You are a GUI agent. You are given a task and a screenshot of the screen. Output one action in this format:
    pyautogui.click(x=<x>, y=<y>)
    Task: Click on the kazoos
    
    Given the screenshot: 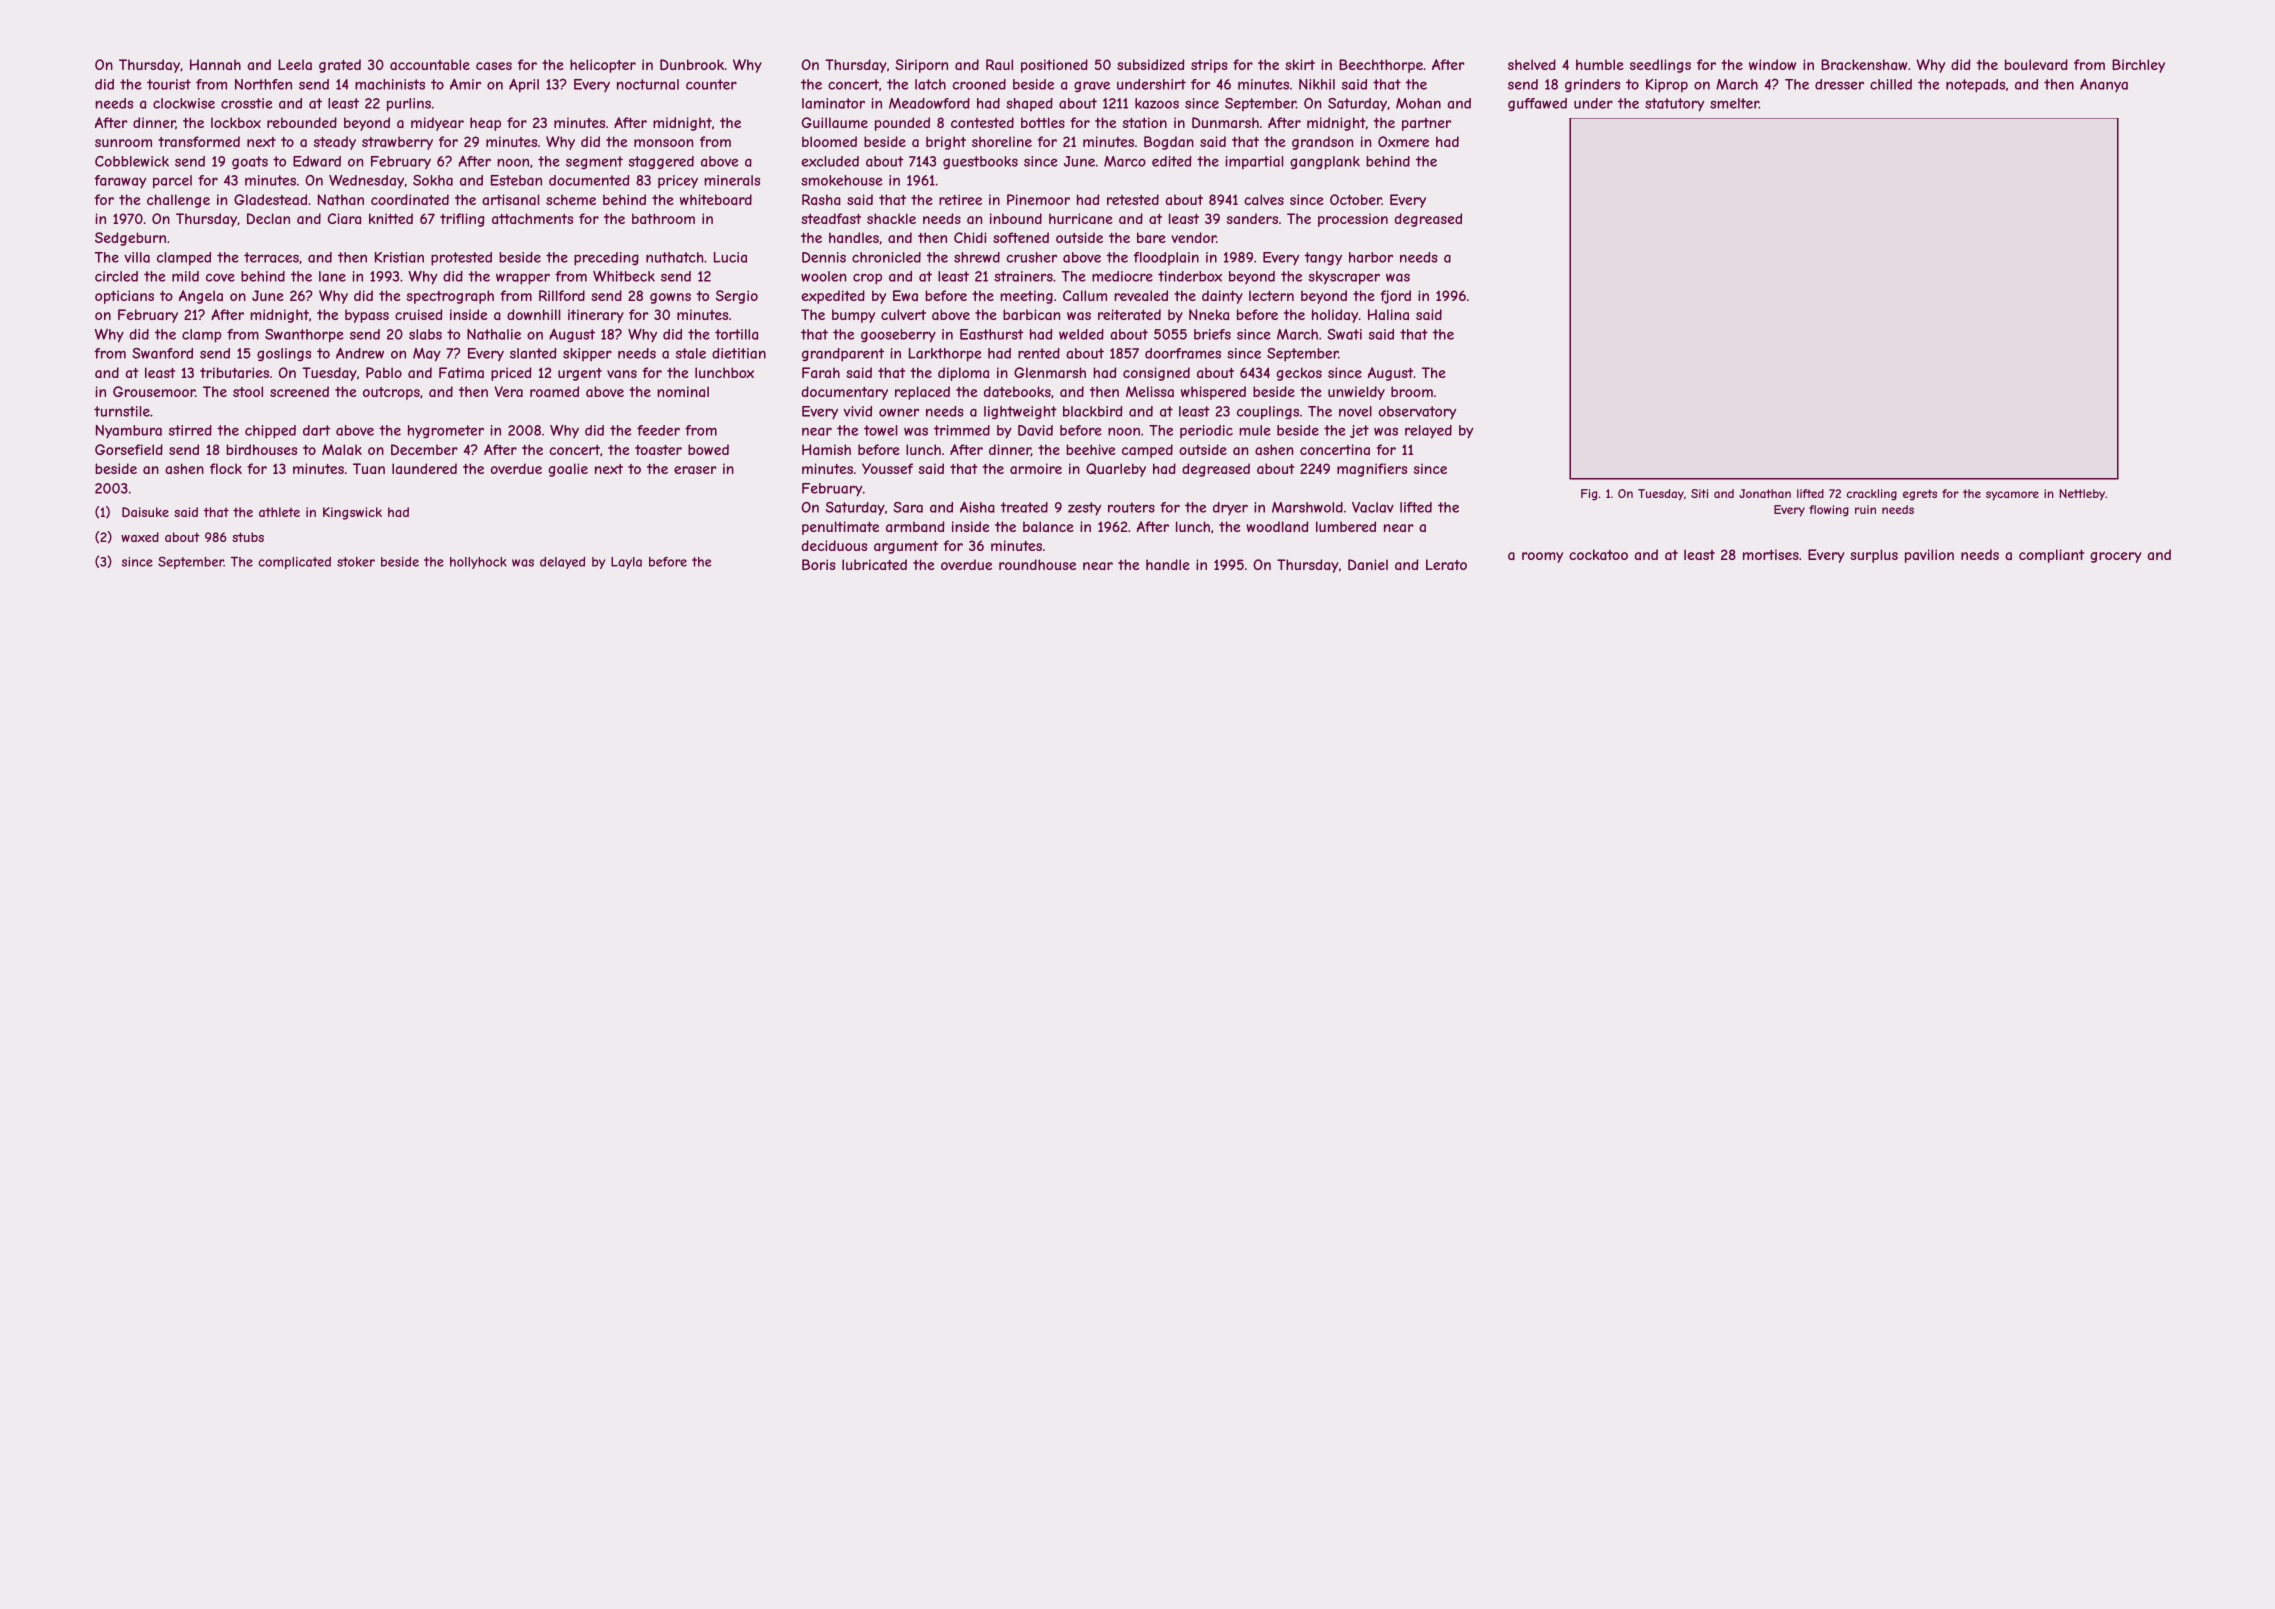 What is the action you would take?
    pyautogui.click(x=1157, y=103)
